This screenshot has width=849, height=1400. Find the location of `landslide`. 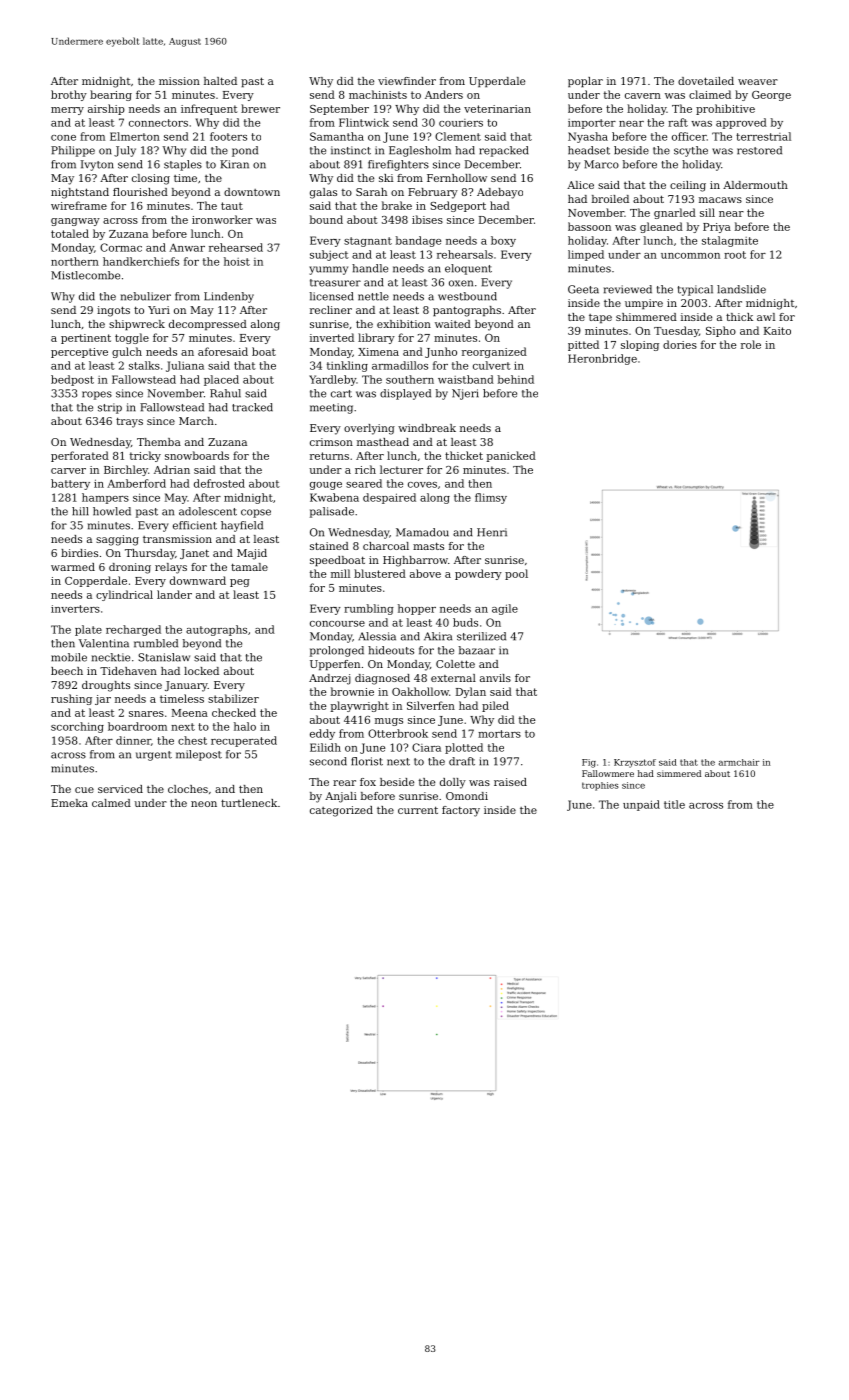

landslide is located at coordinates (741, 289).
